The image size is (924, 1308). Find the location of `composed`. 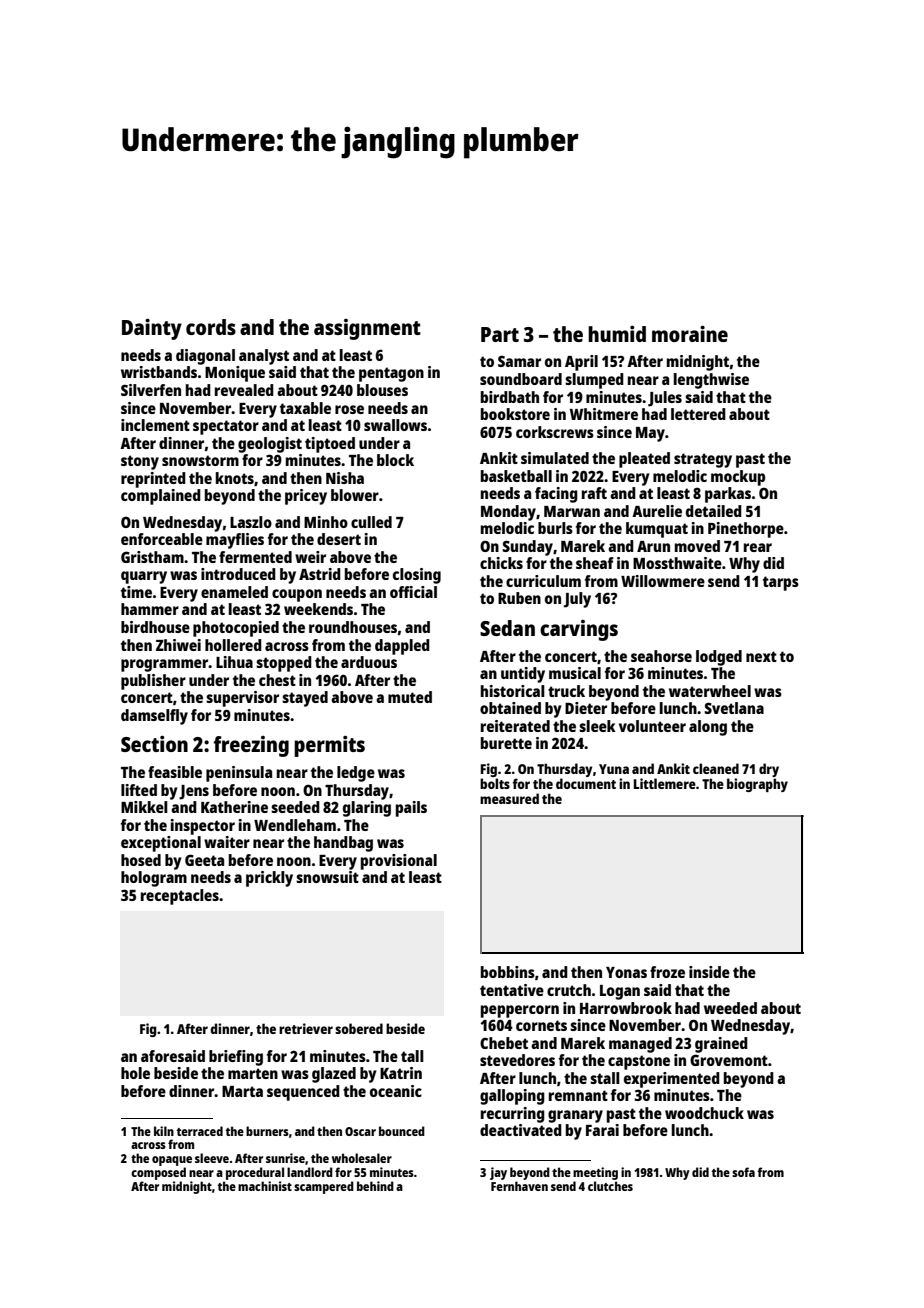

composed is located at coordinates (158, 1173).
